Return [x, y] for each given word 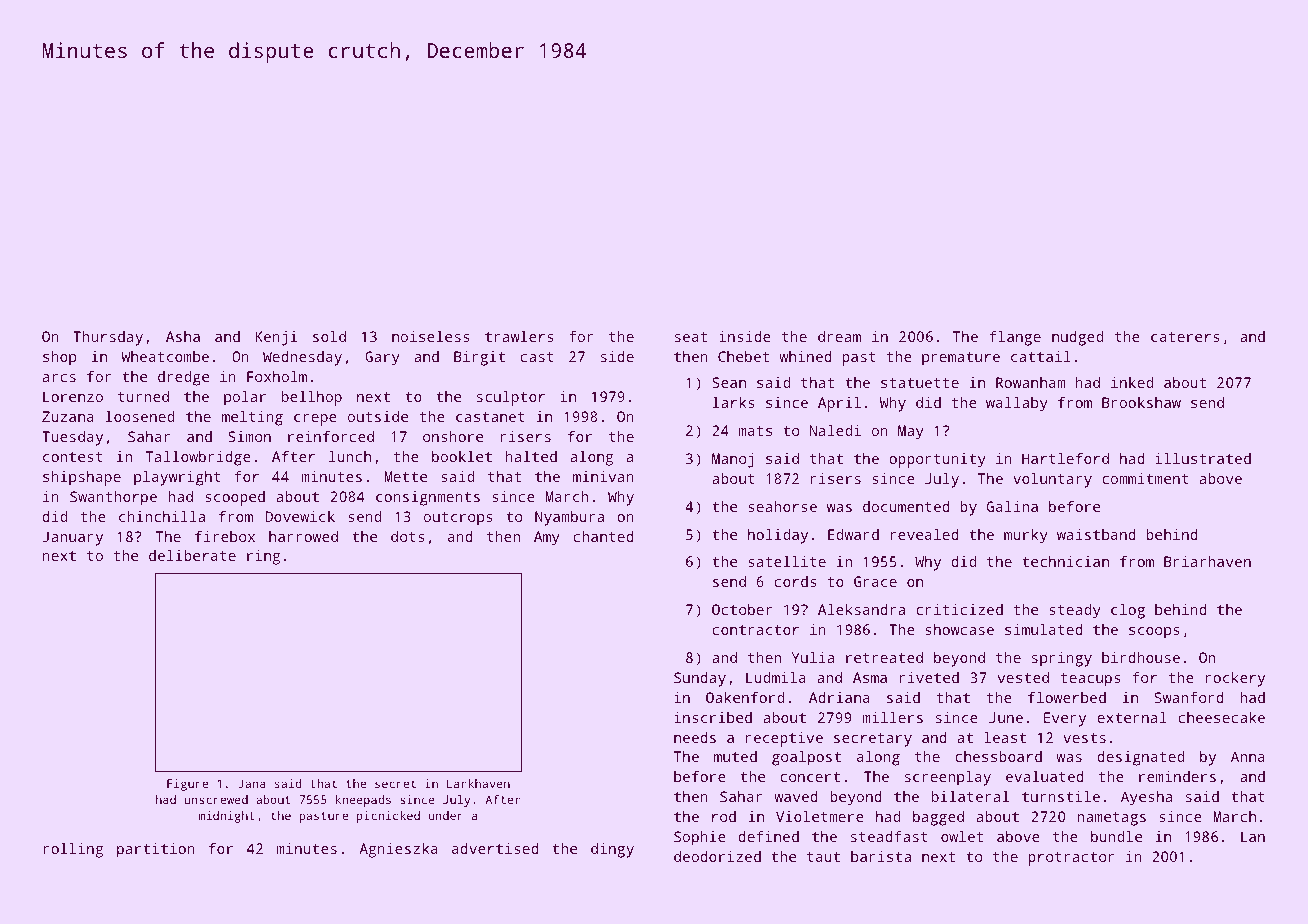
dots [408, 536]
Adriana [839, 697]
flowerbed [1067, 697]
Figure [187, 785]
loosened [140, 416]
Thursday [108, 338]
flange [1015, 338]
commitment [1145, 478]
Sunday [700, 679]
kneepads [363, 801]
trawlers [519, 336]
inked [1132, 382]
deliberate [192, 555]
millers [893, 717]
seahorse [782, 506]
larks [734, 402]
